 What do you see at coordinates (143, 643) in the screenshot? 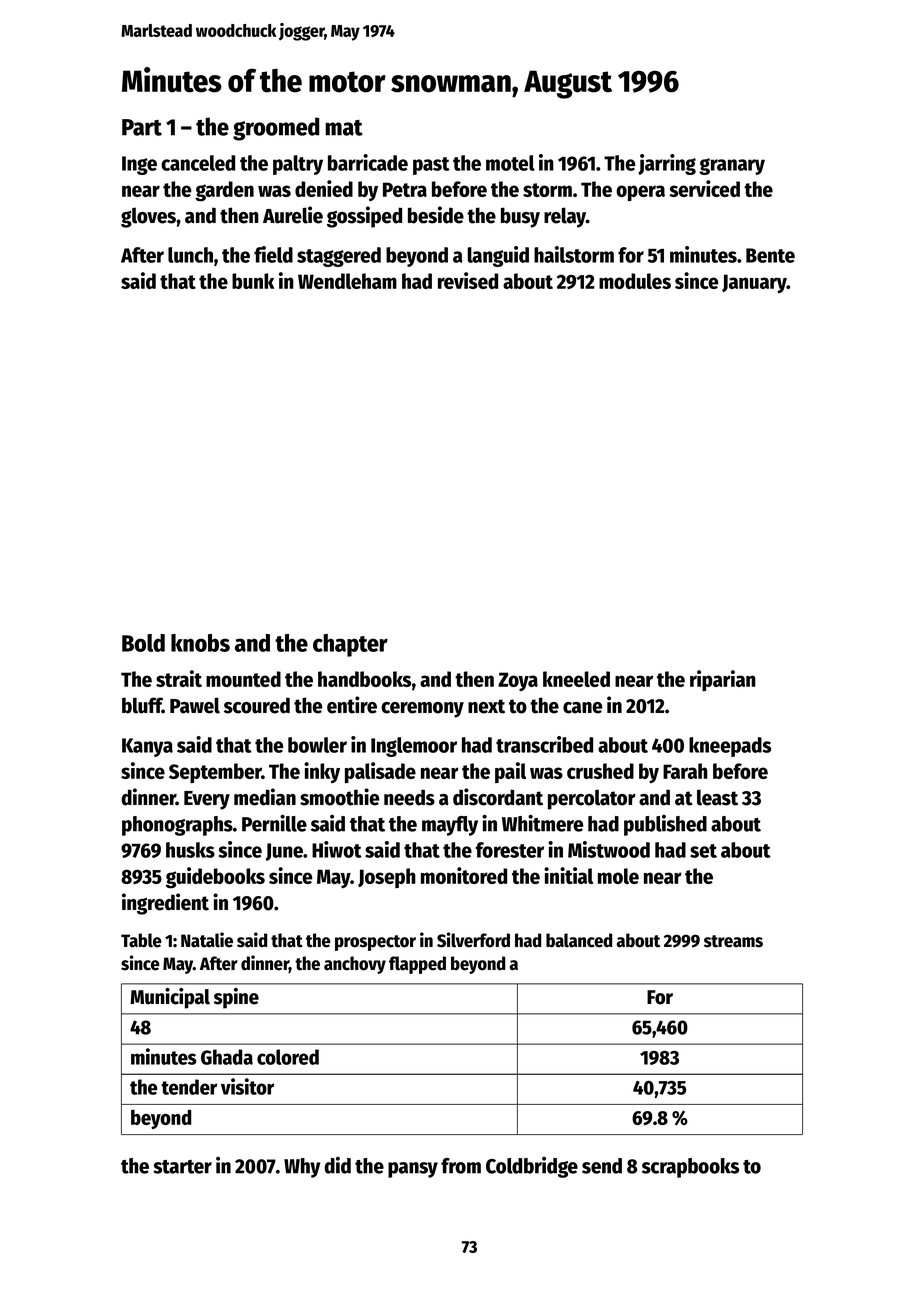
I see `Bold` at bounding box center [143, 643].
